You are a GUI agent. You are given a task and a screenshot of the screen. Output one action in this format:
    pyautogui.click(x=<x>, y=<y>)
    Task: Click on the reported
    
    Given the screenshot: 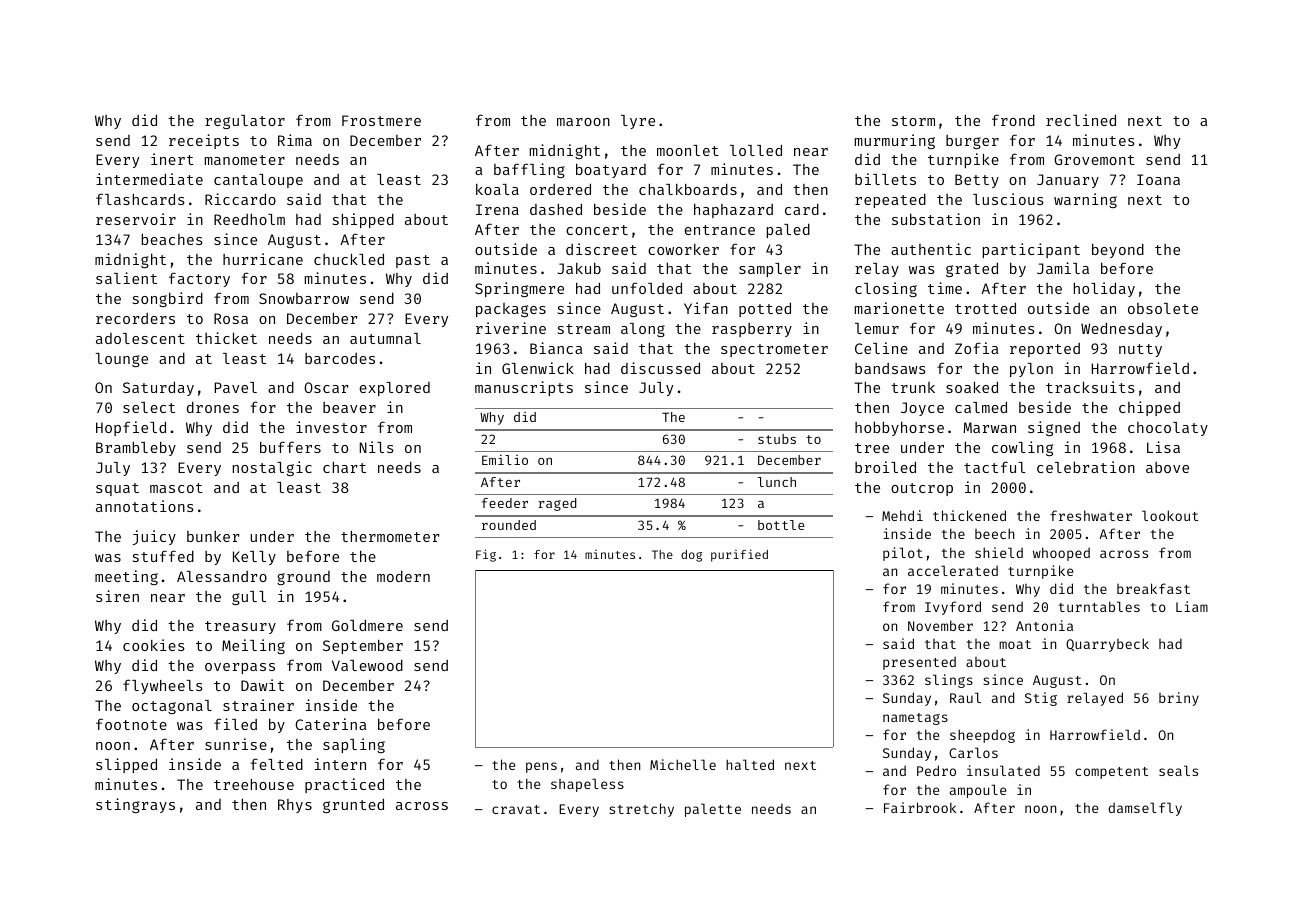 What is the action you would take?
    pyautogui.click(x=1045, y=350)
